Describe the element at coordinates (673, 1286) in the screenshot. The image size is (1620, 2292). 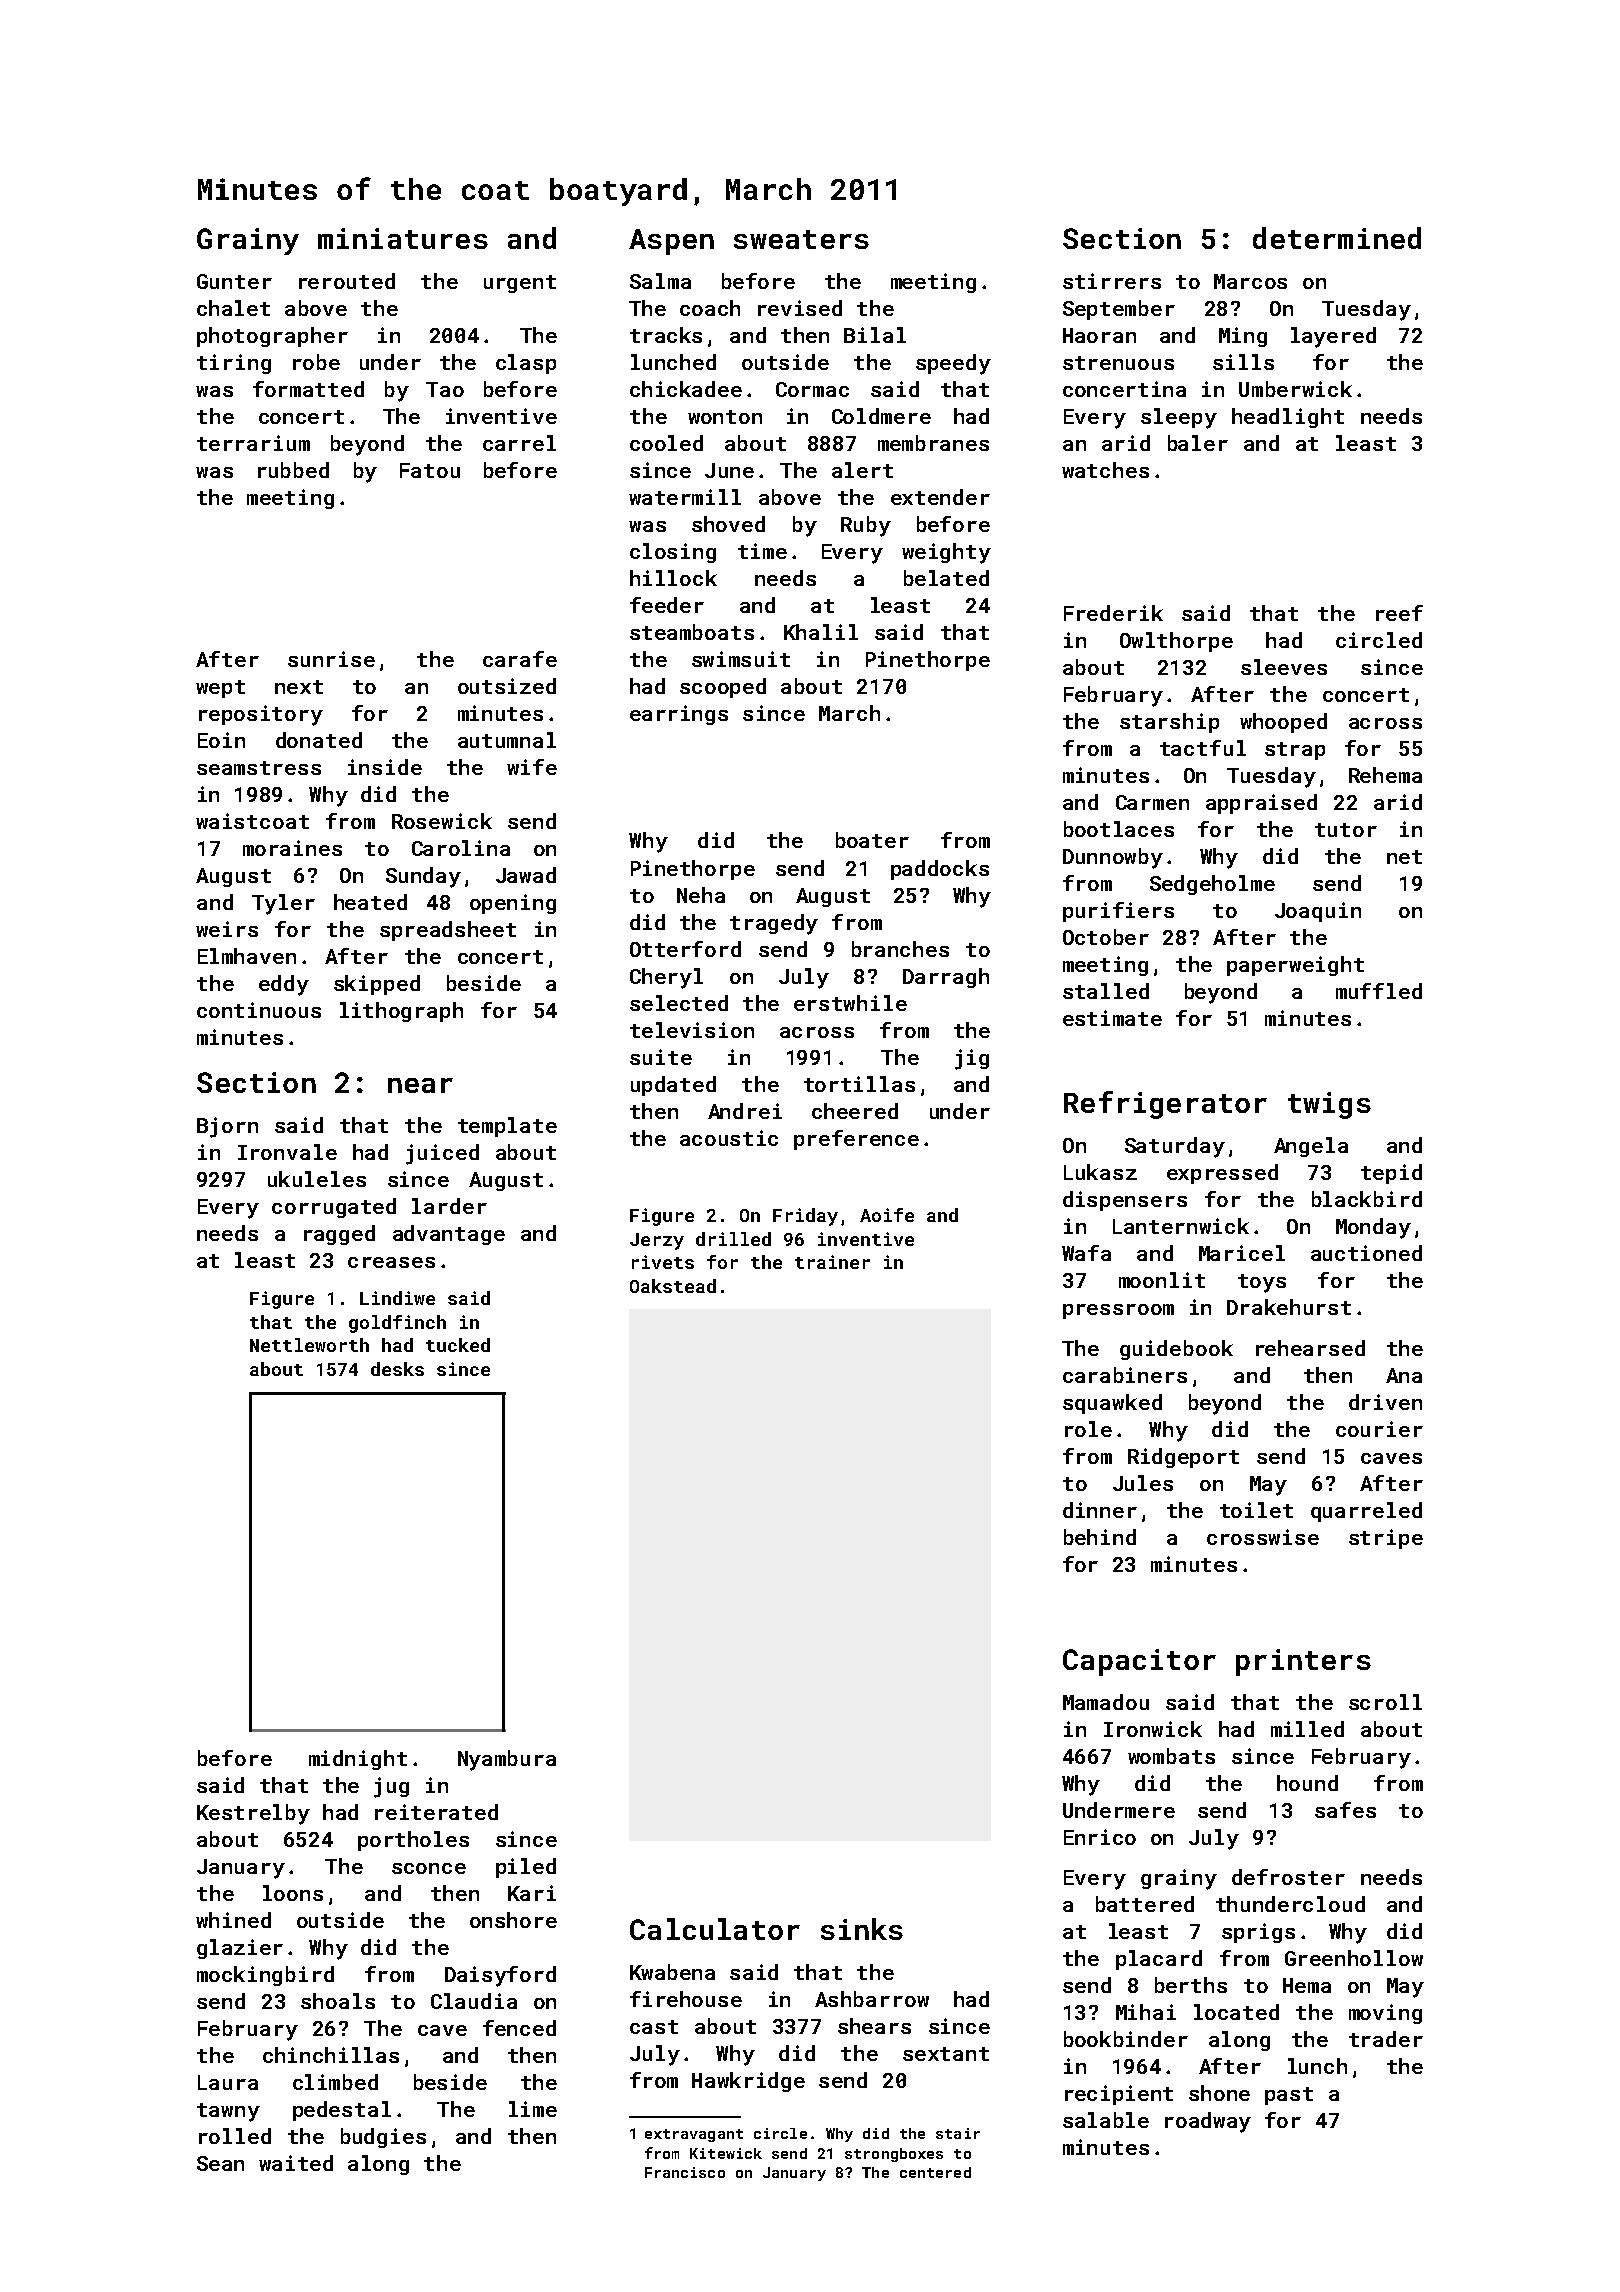
I see `Oakstead` at that location.
